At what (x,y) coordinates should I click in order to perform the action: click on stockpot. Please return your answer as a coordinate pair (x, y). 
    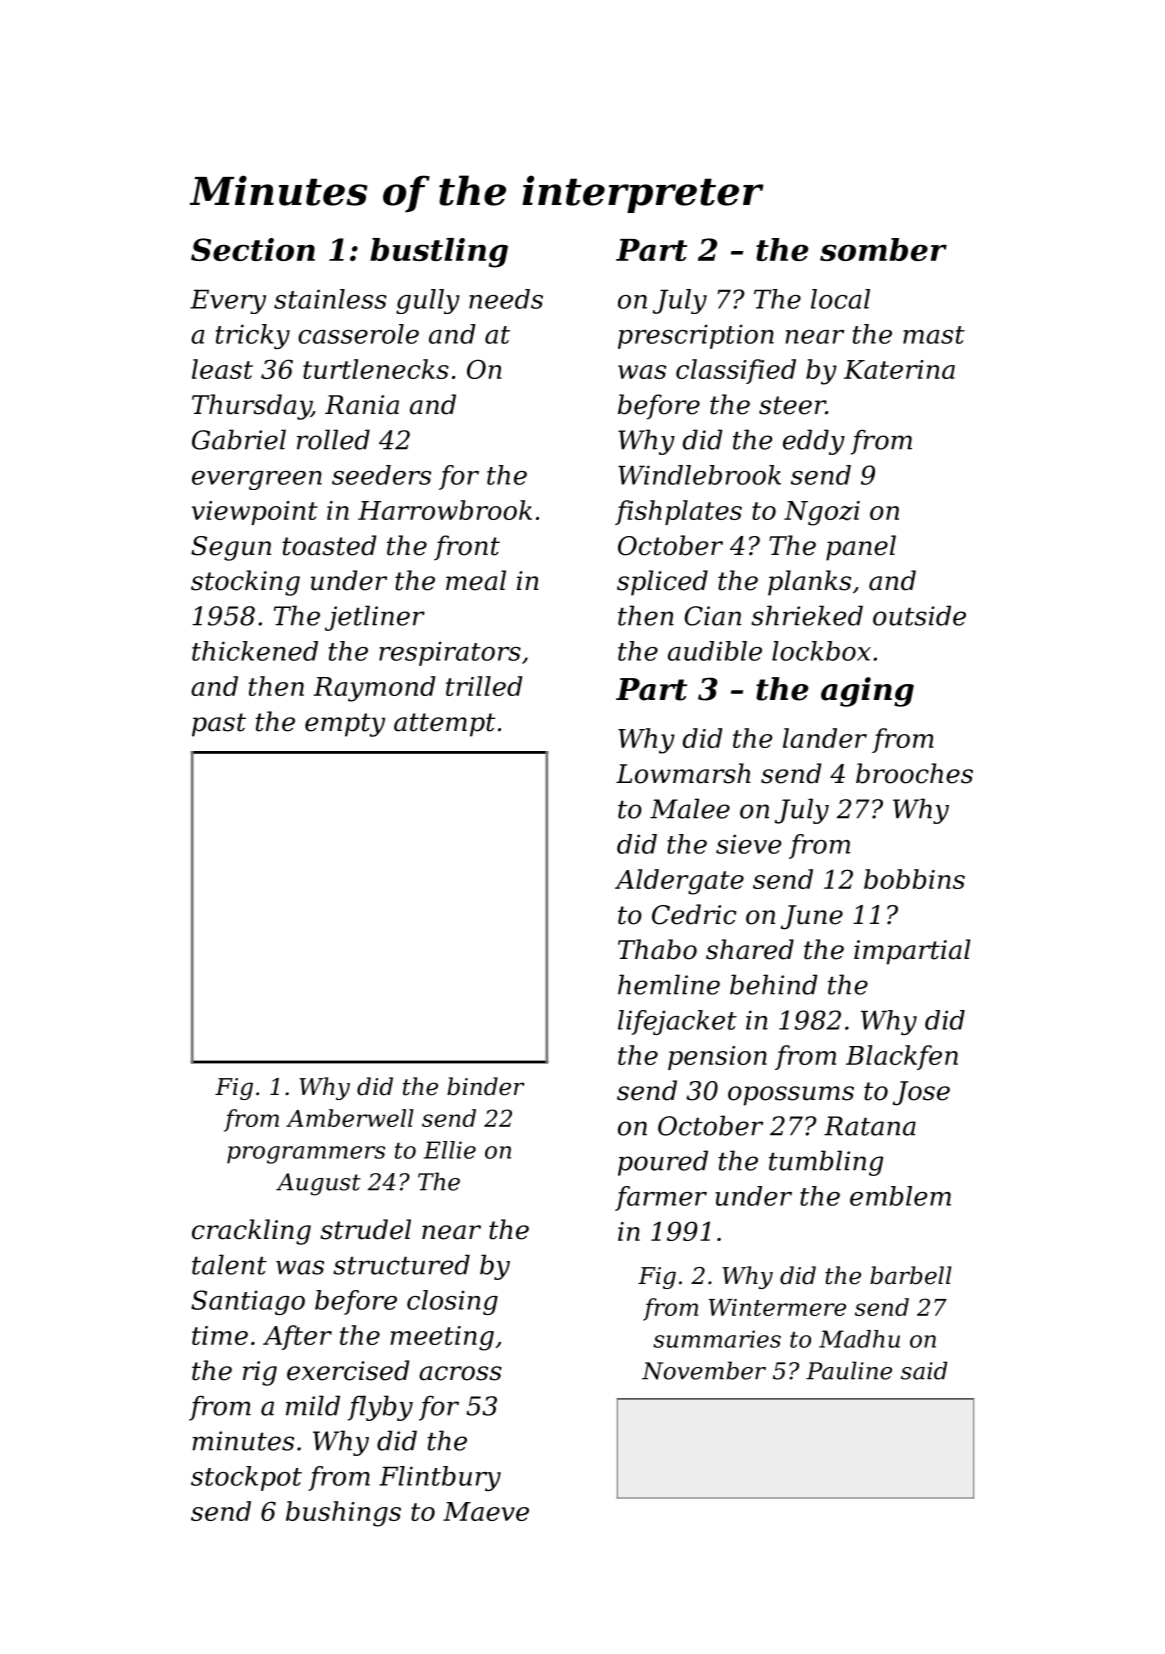
    Looking at the image, I should click on (246, 1478).
